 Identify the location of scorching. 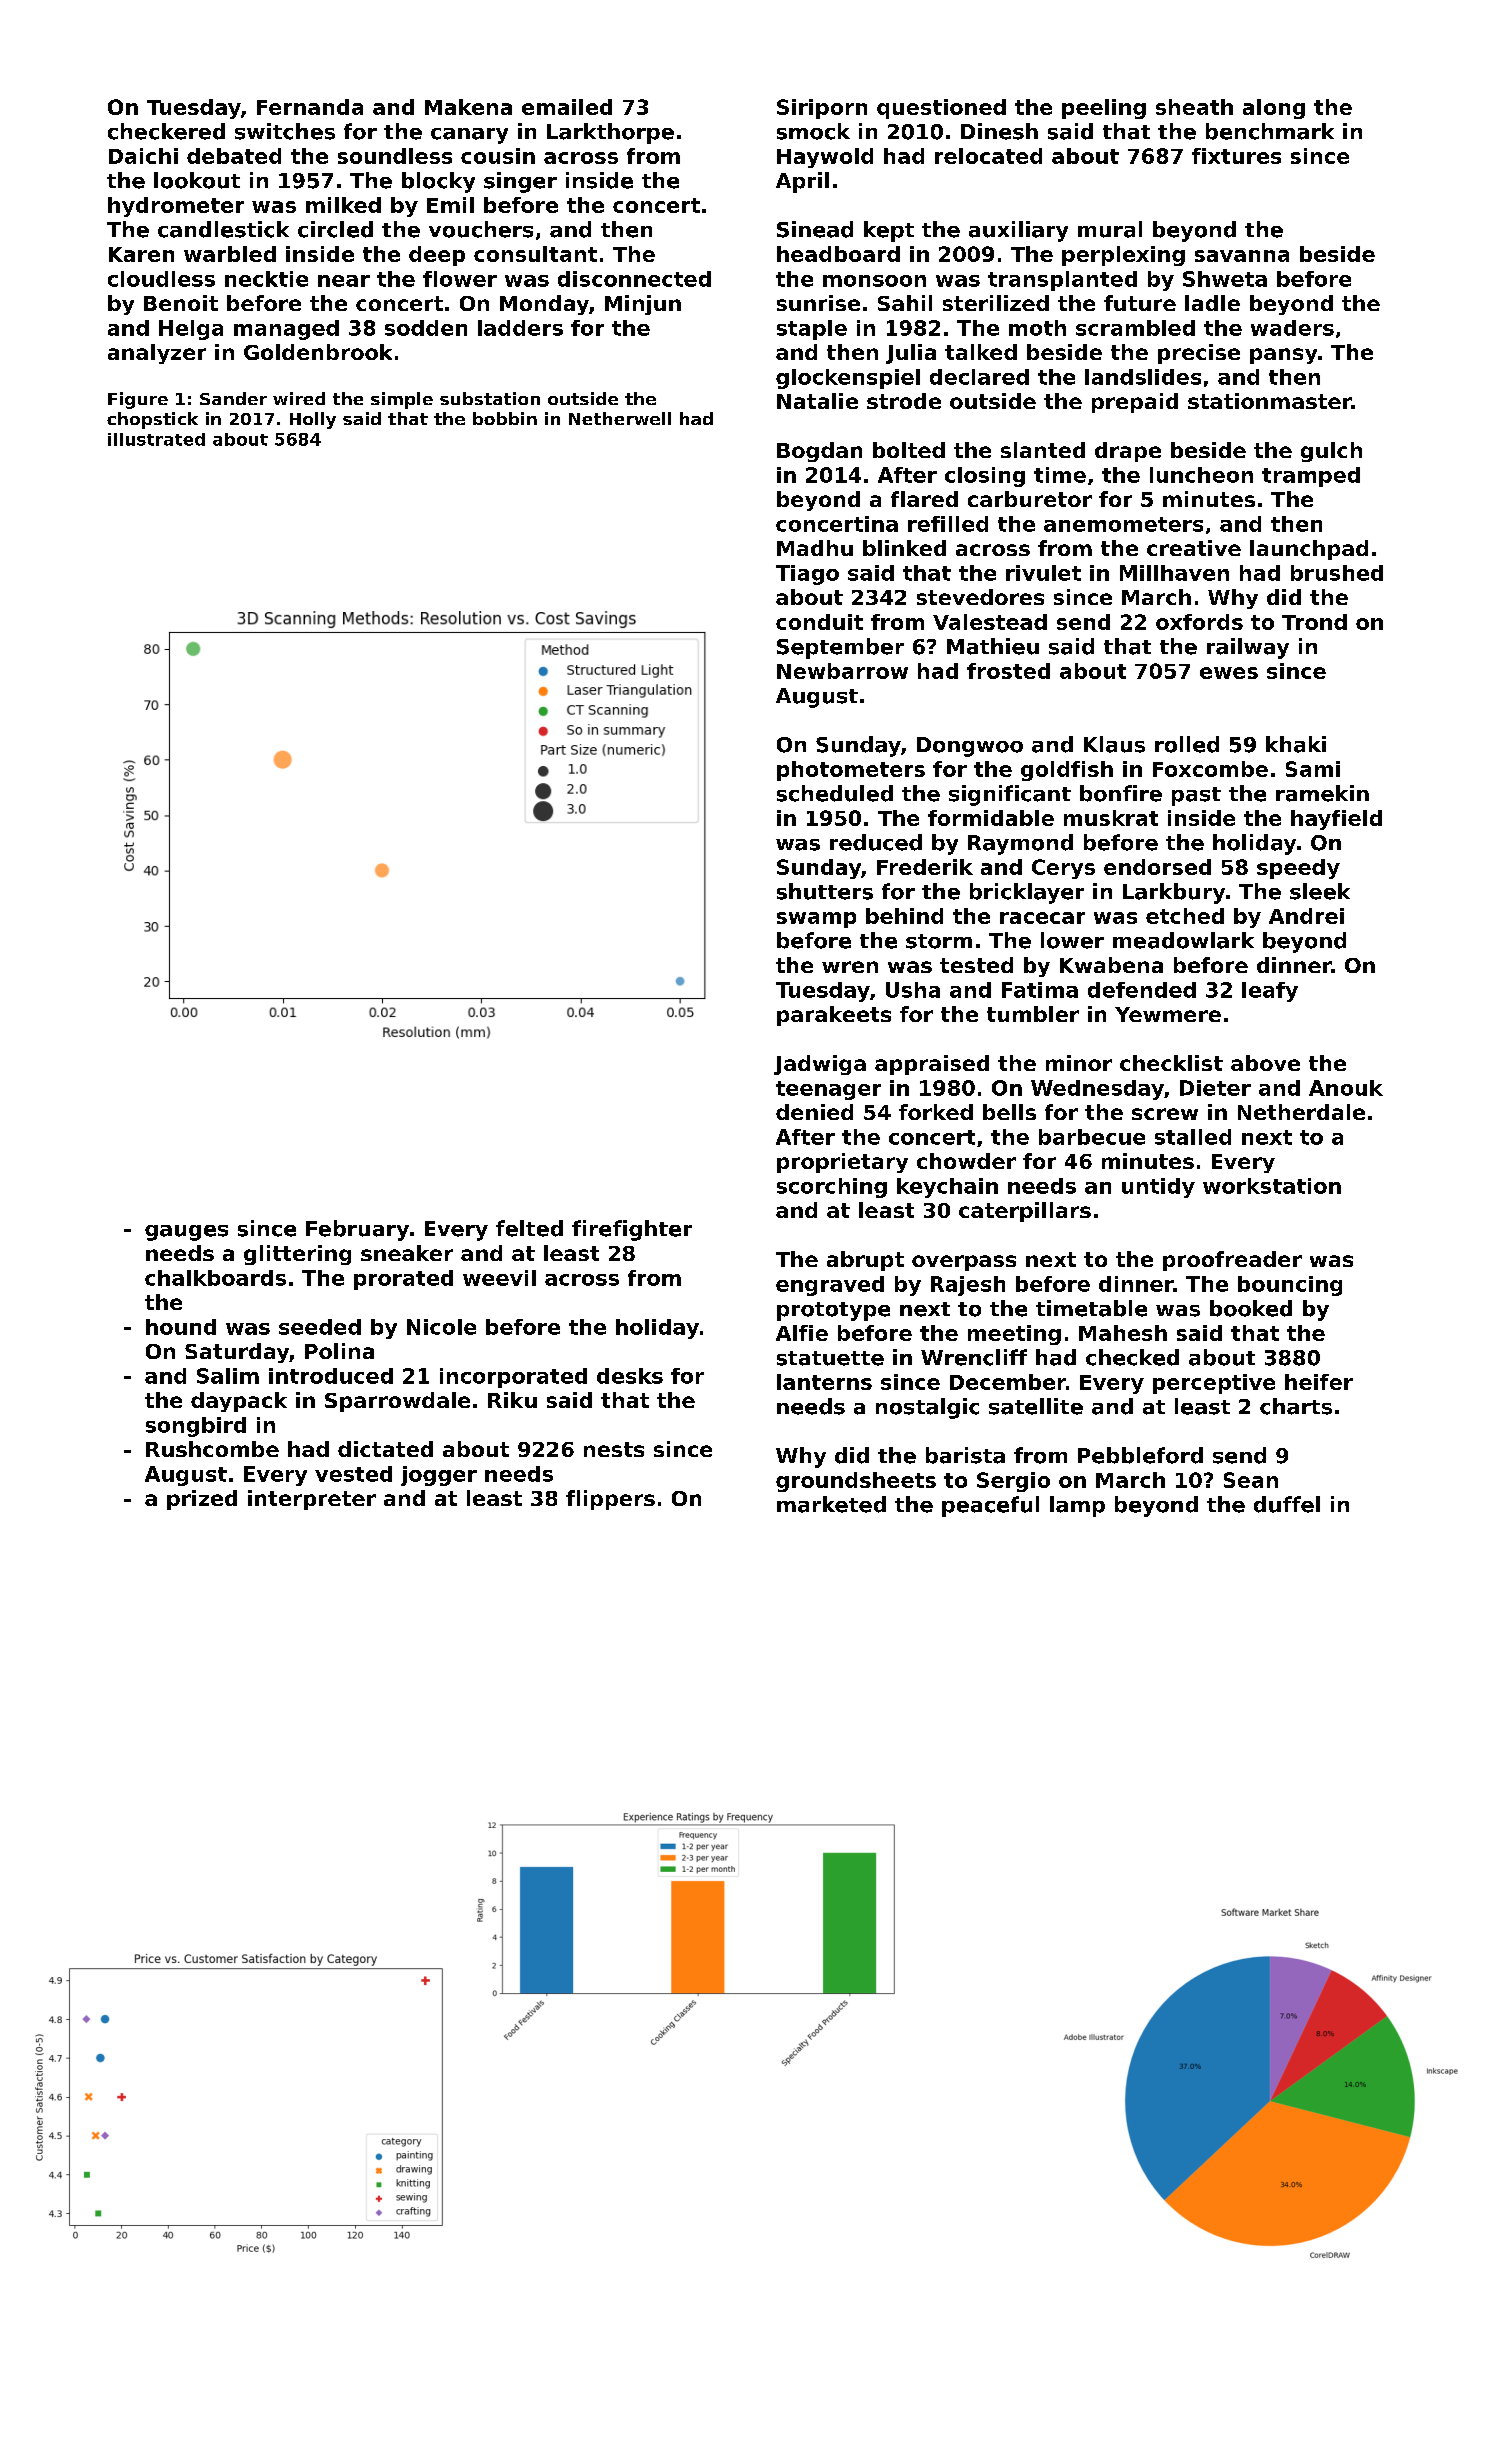
(832, 1188).
